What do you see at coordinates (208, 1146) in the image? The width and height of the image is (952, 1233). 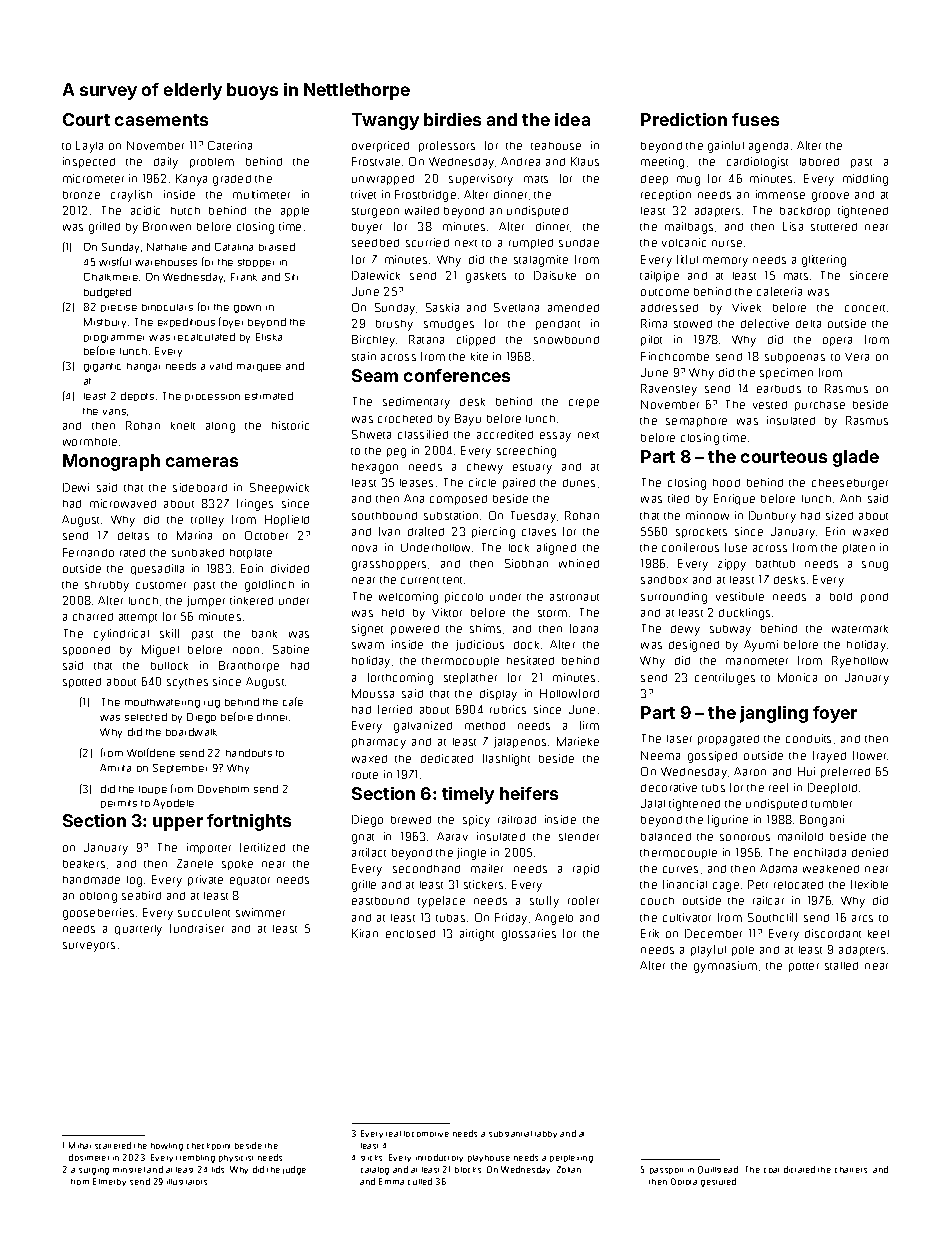 I see `checkpoint` at bounding box center [208, 1146].
